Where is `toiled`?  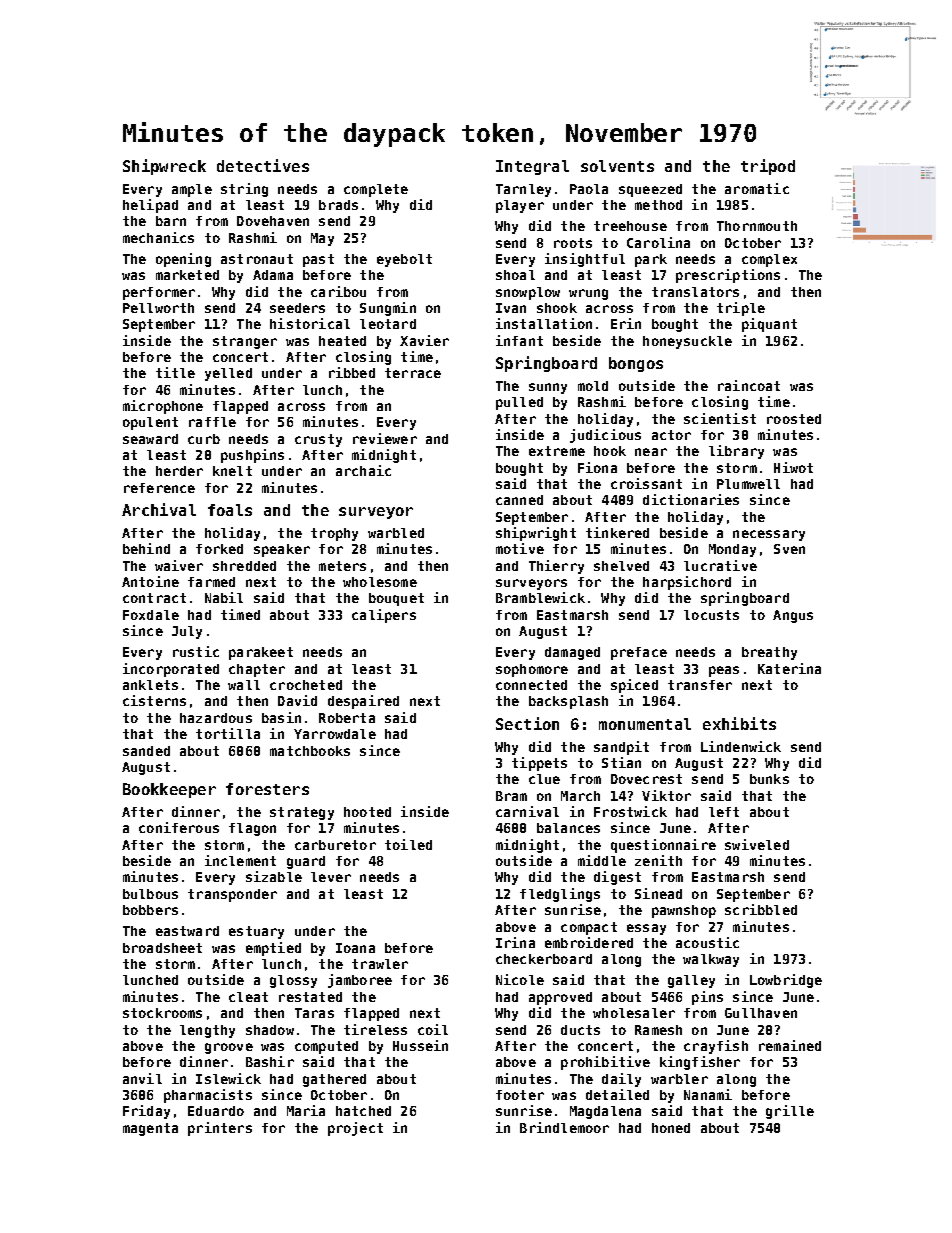
toiled is located at coordinates (408, 844).
